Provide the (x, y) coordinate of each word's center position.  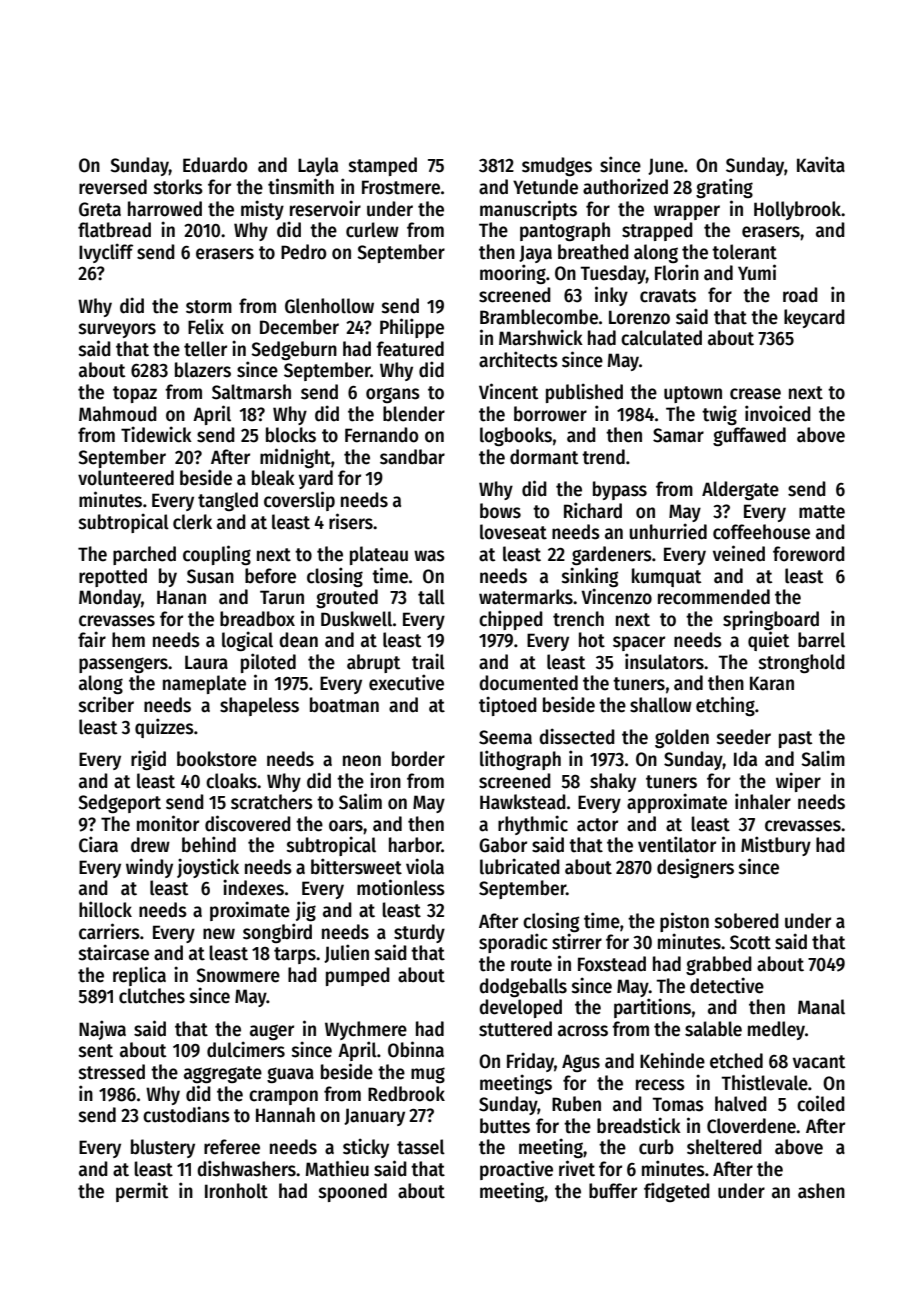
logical (247, 641)
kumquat (666, 577)
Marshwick (541, 337)
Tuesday (613, 274)
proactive (516, 1170)
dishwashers (246, 1168)
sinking (590, 577)
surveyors (117, 330)
